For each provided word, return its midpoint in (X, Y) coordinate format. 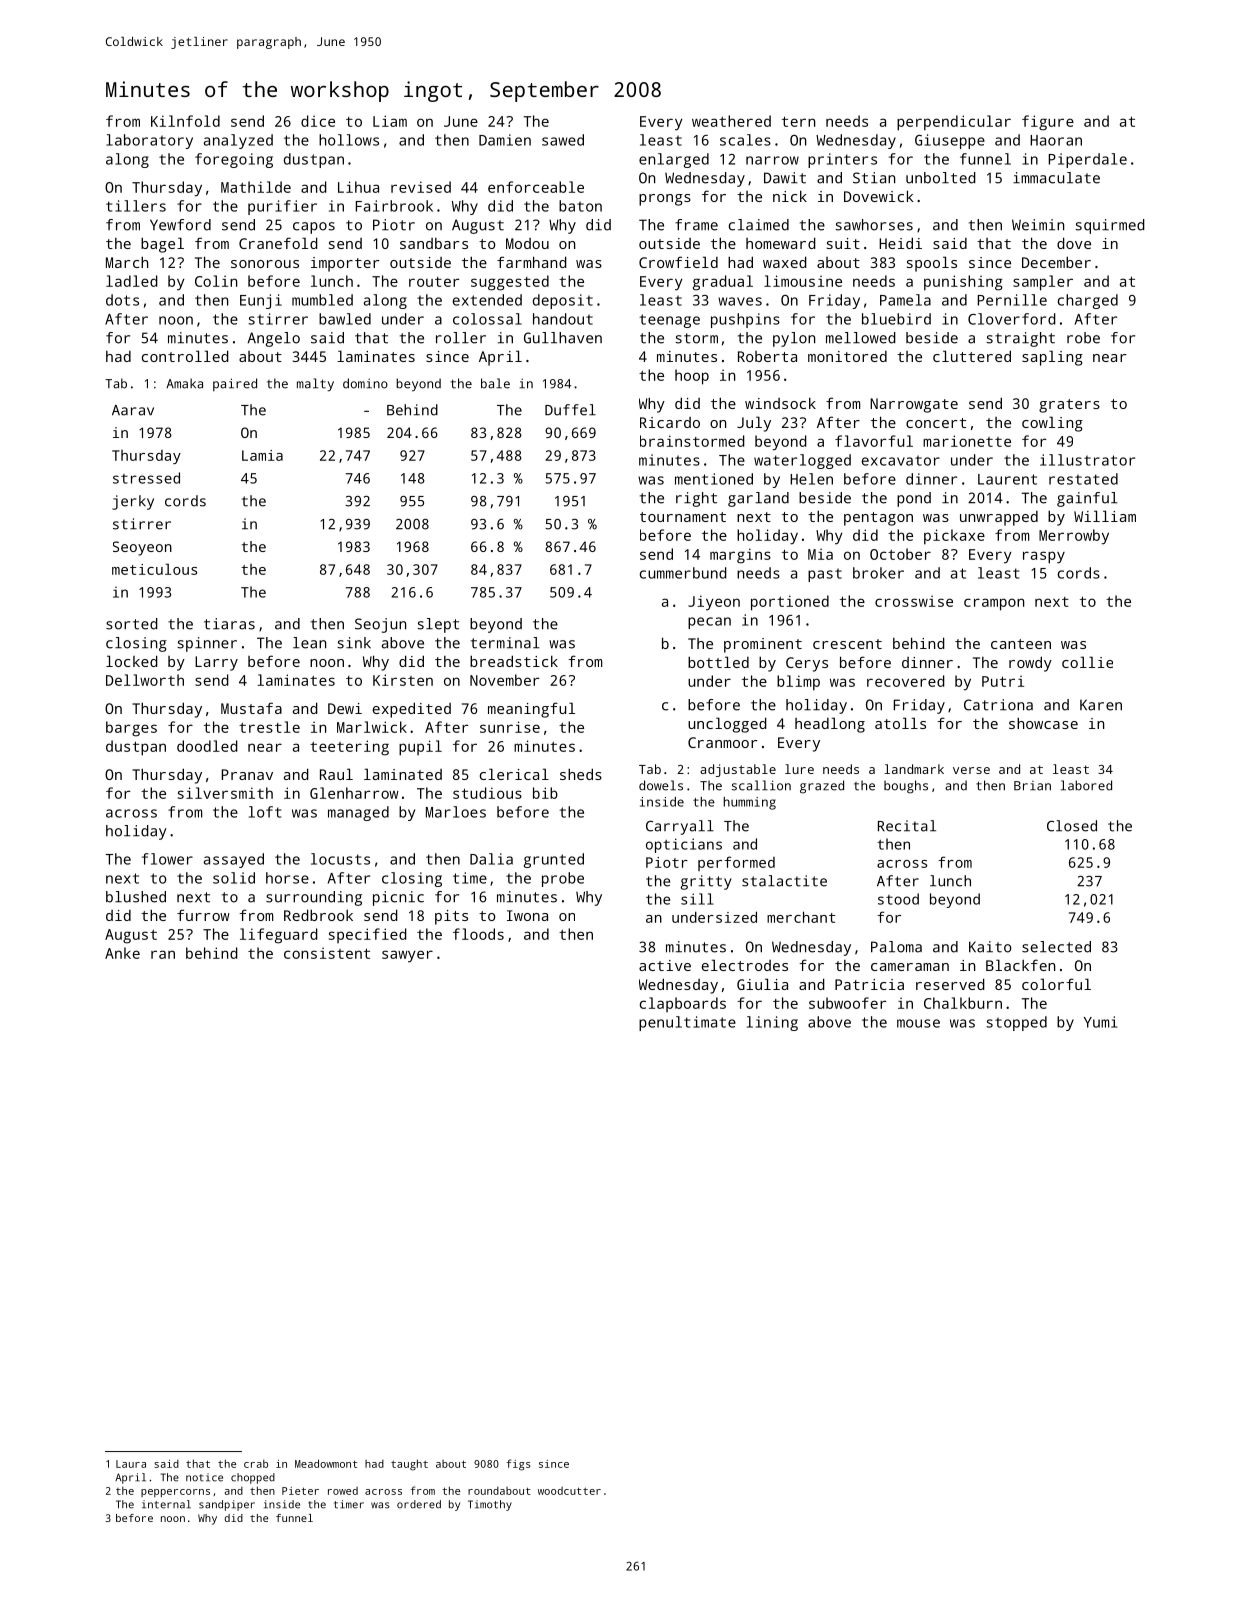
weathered (731, 121)
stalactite (784, 881)
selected (1056, 947)
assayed (234, 860)
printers (842, 160)
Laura (131, 1464)
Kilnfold (185, 121)
